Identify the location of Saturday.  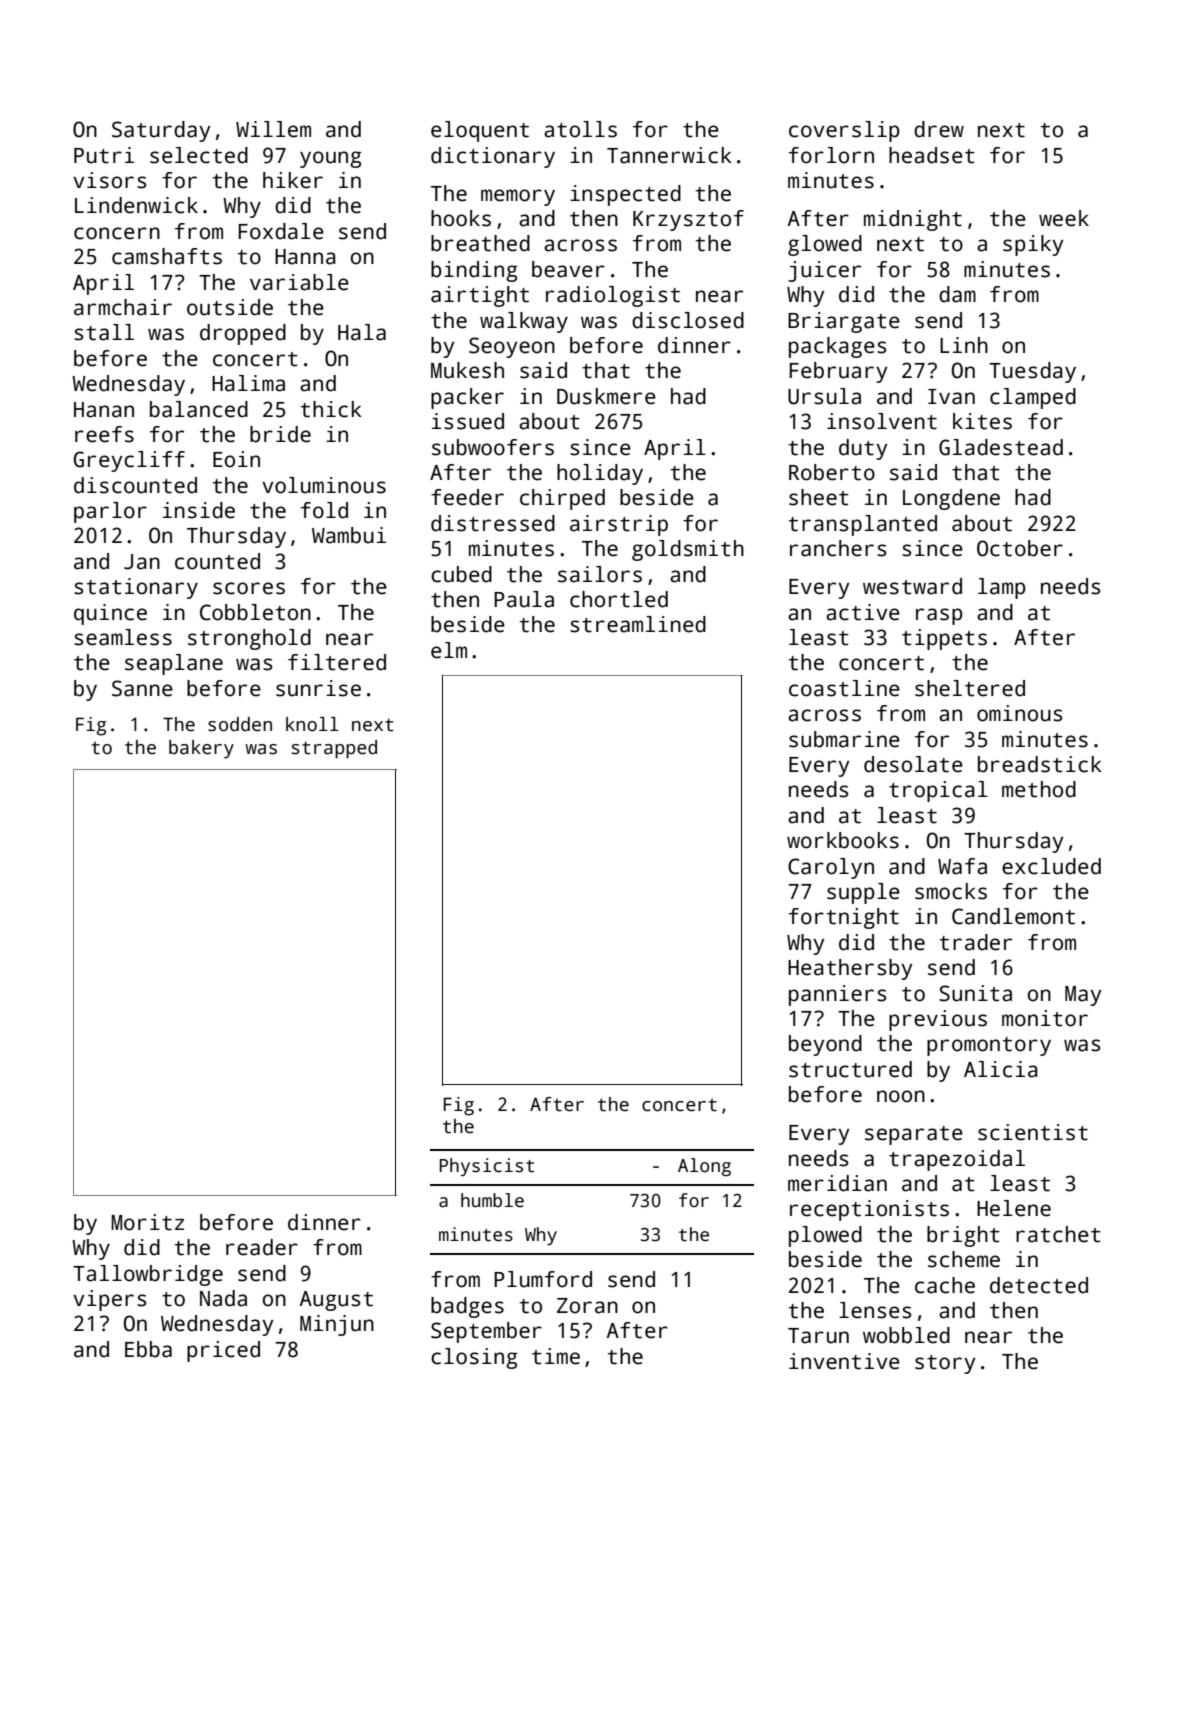
(161, 131).
